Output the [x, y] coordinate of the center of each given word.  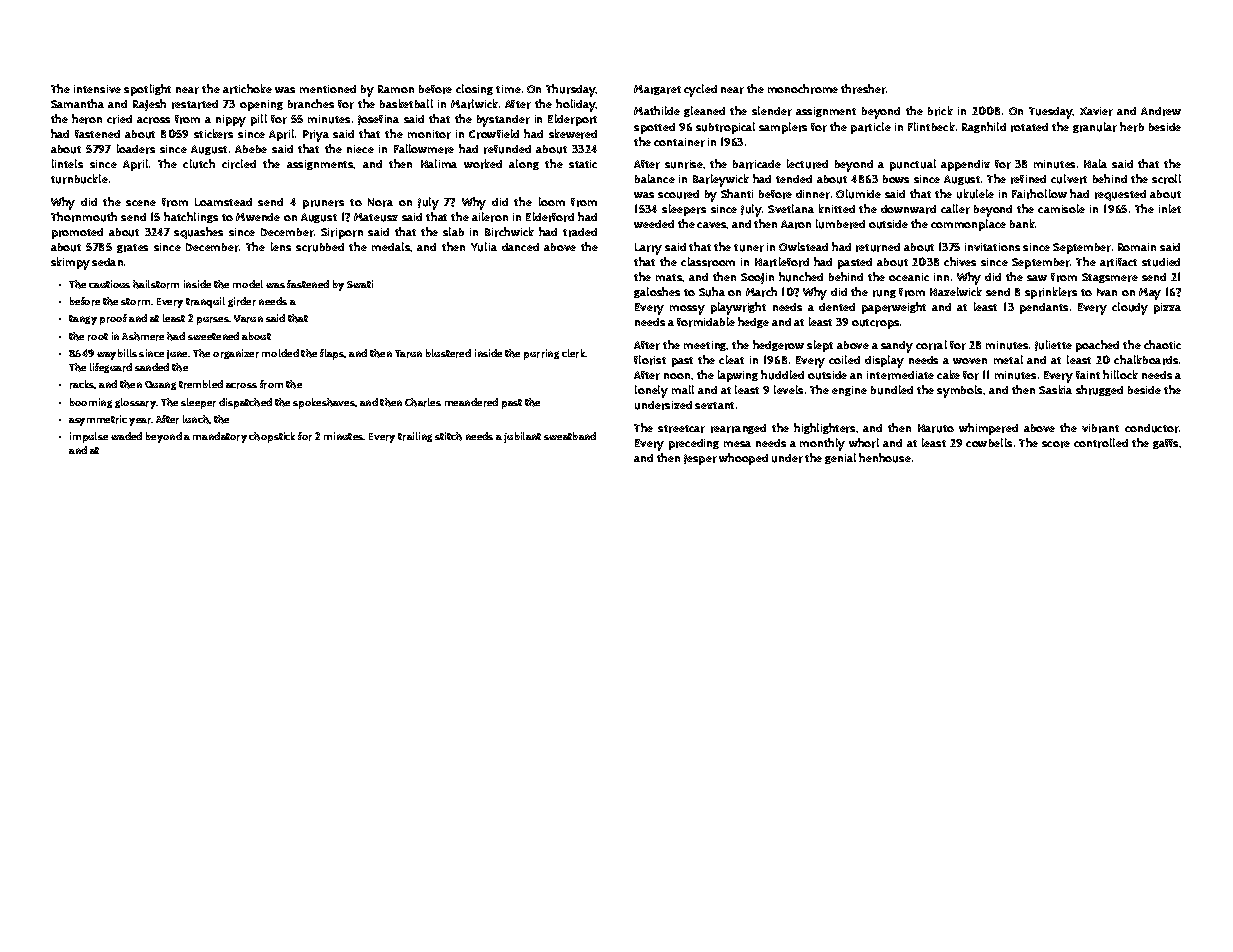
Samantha [77, 103]
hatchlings [191, 217]
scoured [678, 194]
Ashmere [143, 336]
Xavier [1096, 111]
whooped [743, 459]
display [884, 361]
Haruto [936, 428]
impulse [89, 437]
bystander [503, 121]
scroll [1166, 179]
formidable [706, 322]
